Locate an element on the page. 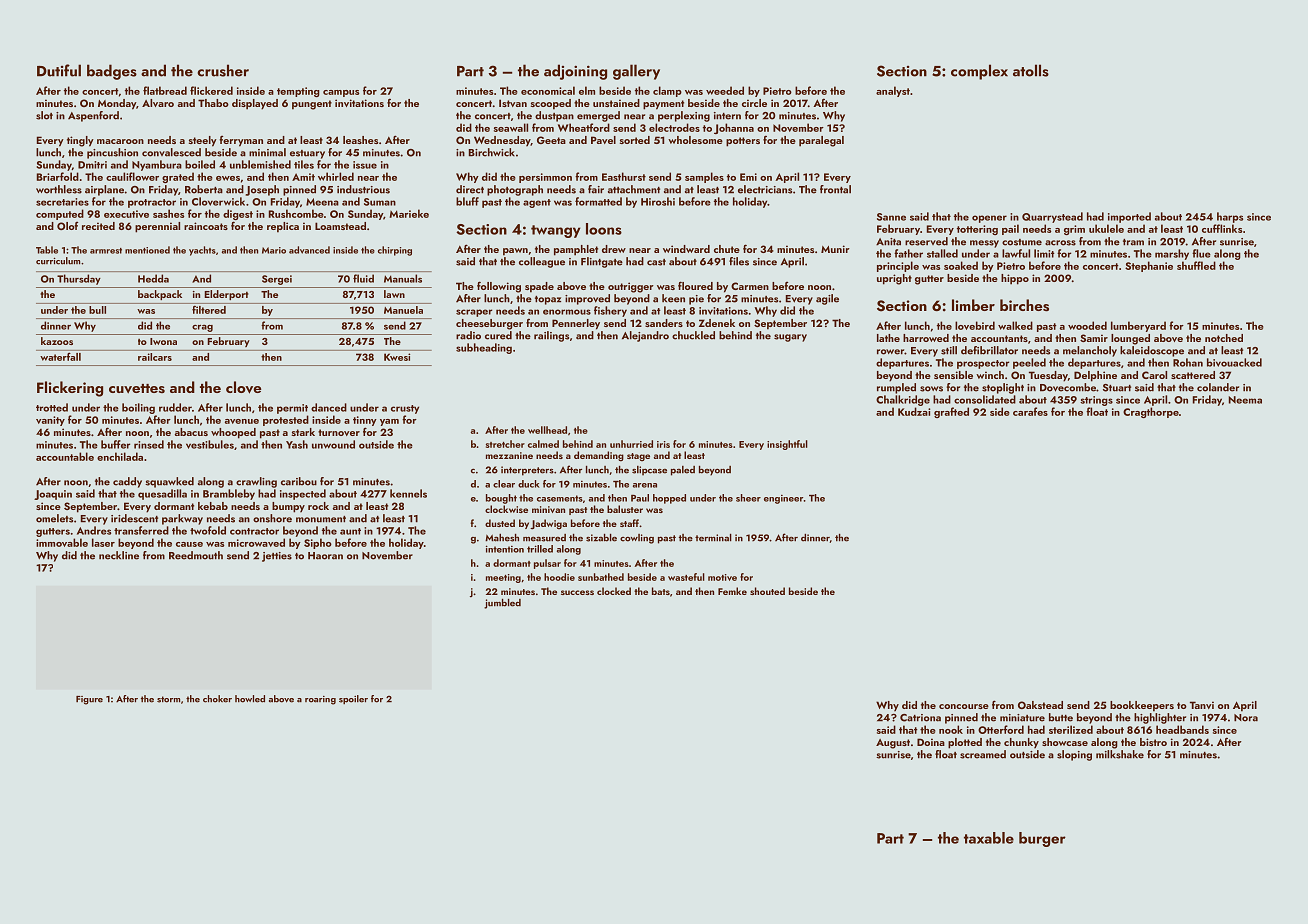 Image resolution: width=1308 pixels, height=924 pixels. slot is located at coordinates (44, 115).
